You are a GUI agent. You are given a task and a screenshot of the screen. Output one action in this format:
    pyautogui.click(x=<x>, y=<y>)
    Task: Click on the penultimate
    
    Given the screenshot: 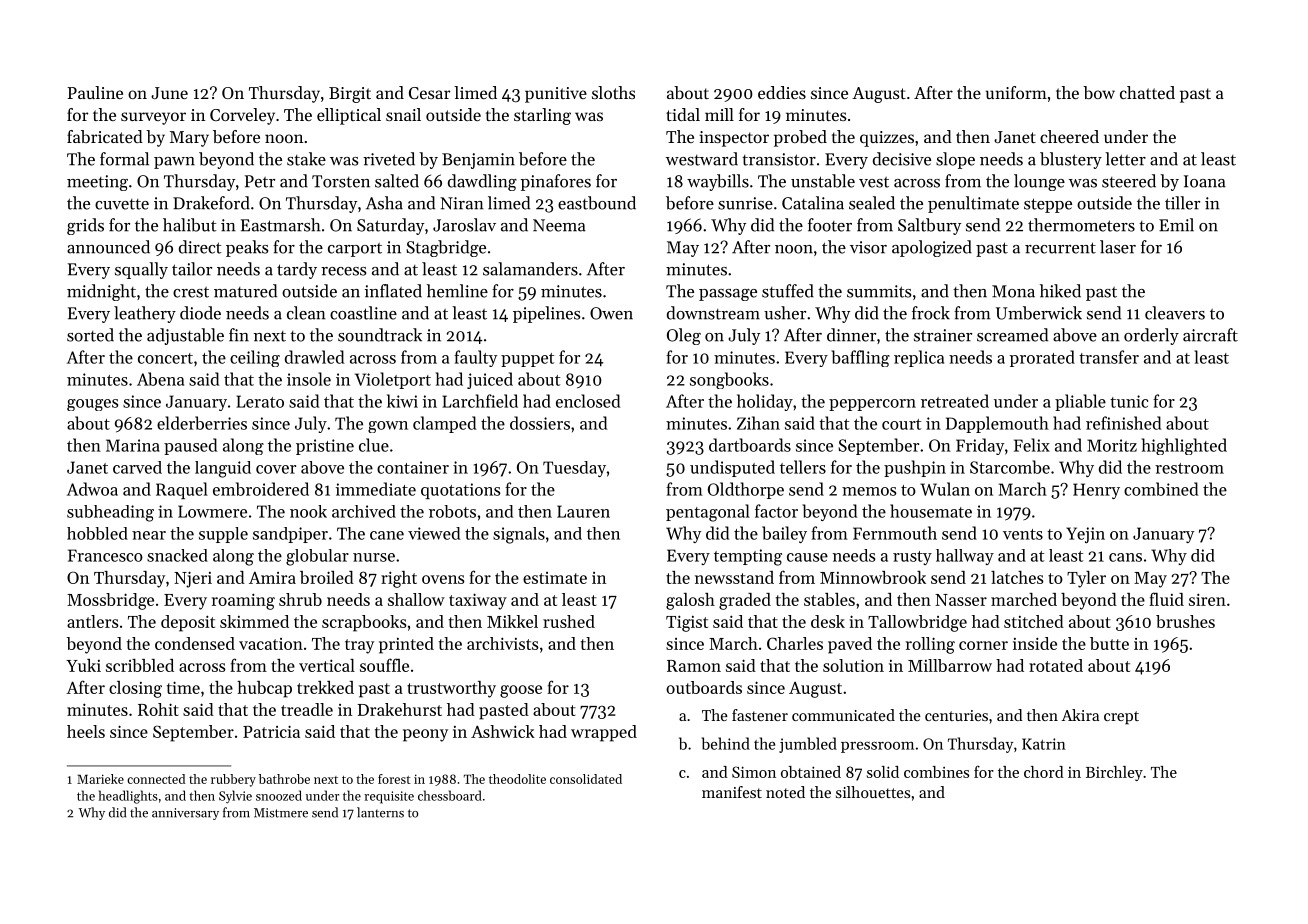 What is the action you would take?
    pyautogui.click(x=973, y=204)
